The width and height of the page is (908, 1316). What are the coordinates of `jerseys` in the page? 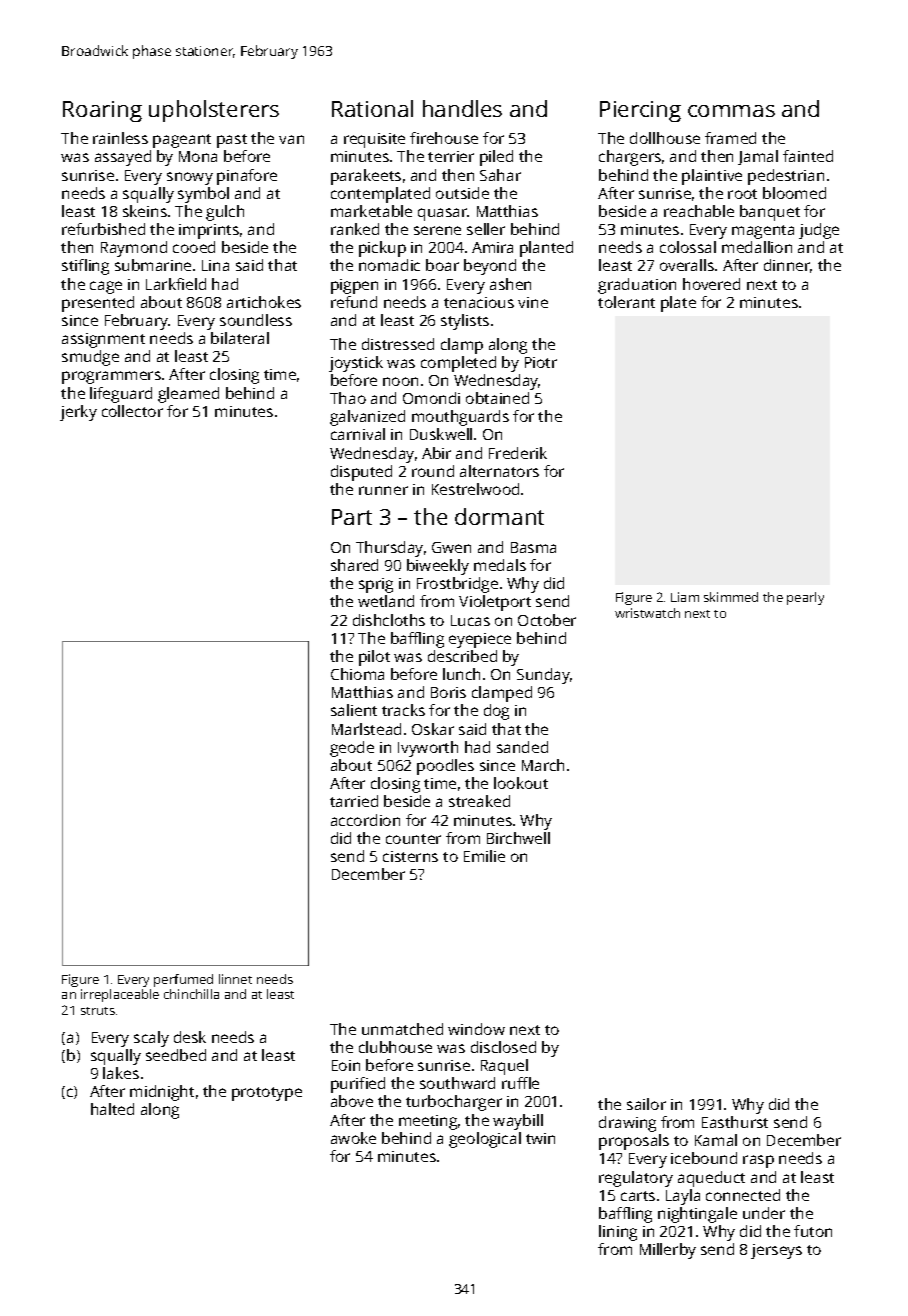 It's located at (776, 1251).
